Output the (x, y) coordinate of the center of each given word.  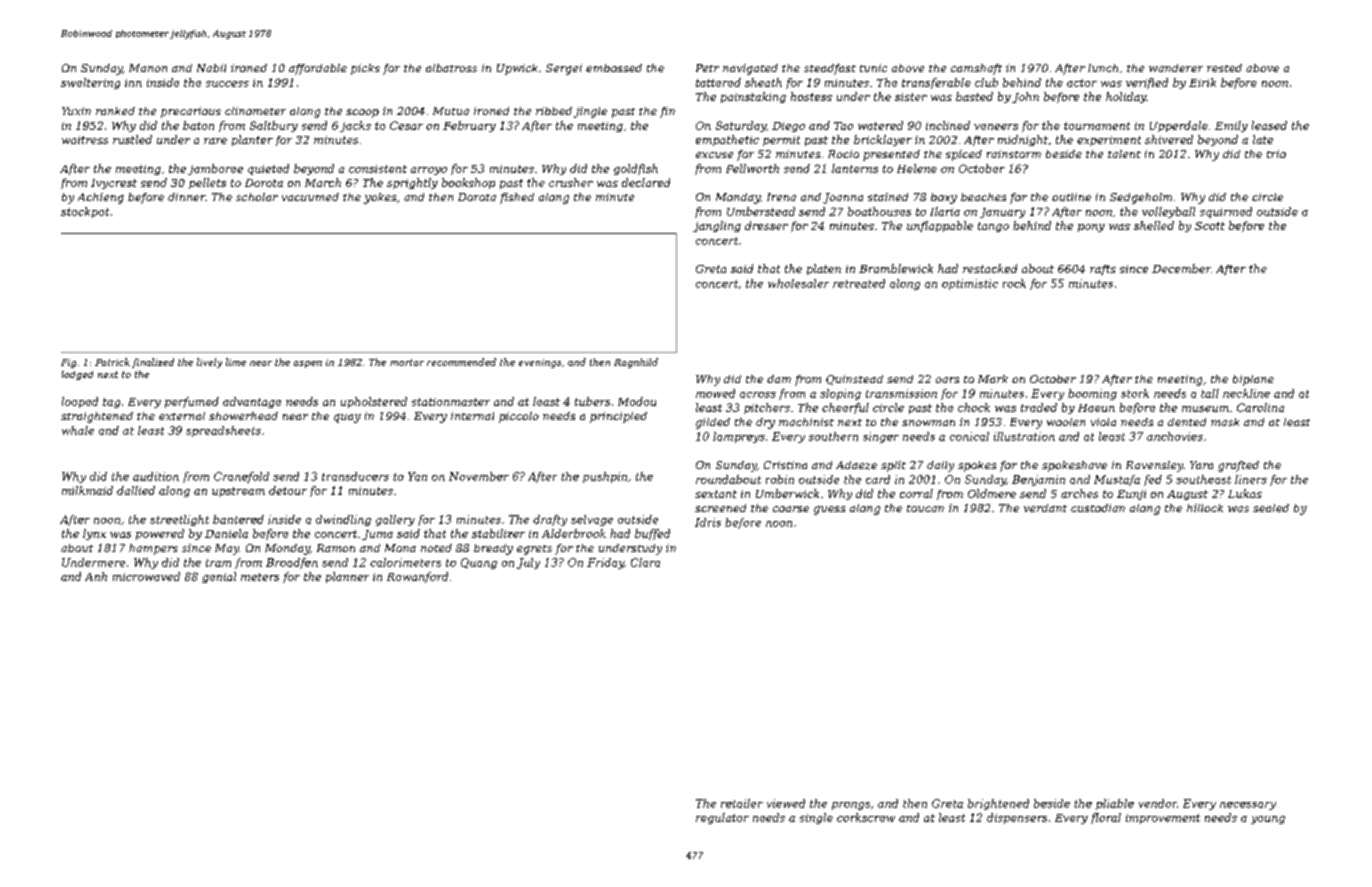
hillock (1205, 508)
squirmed (1226, 212)
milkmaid (87, 490)
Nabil (211, 68)
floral (1106, 818)
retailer (742, 803)
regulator (722, 818)
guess (829, 510)
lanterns (855, 168)
